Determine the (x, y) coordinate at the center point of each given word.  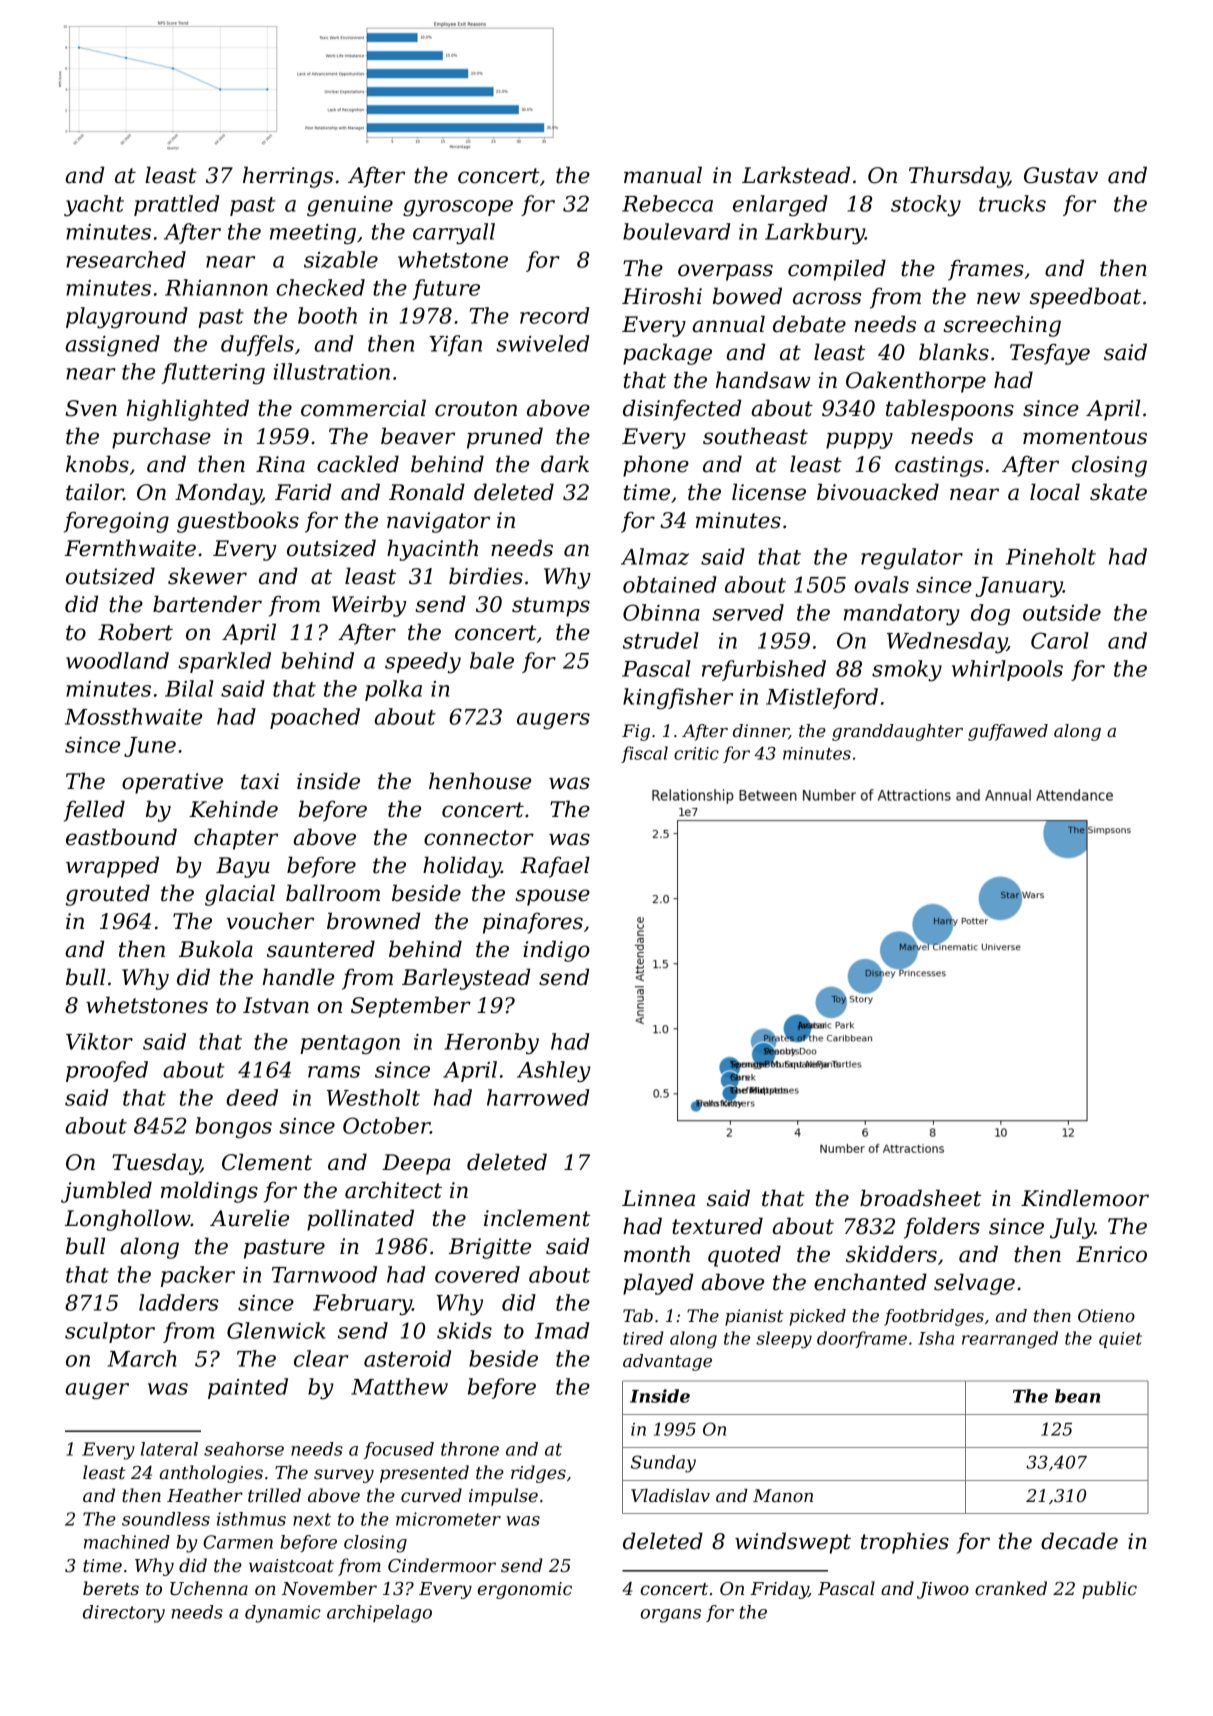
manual (663, 175)
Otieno (1106, 1315)
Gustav (1061, 175)
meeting (313, 234)
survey (344, 1476)
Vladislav (670, 1495)
